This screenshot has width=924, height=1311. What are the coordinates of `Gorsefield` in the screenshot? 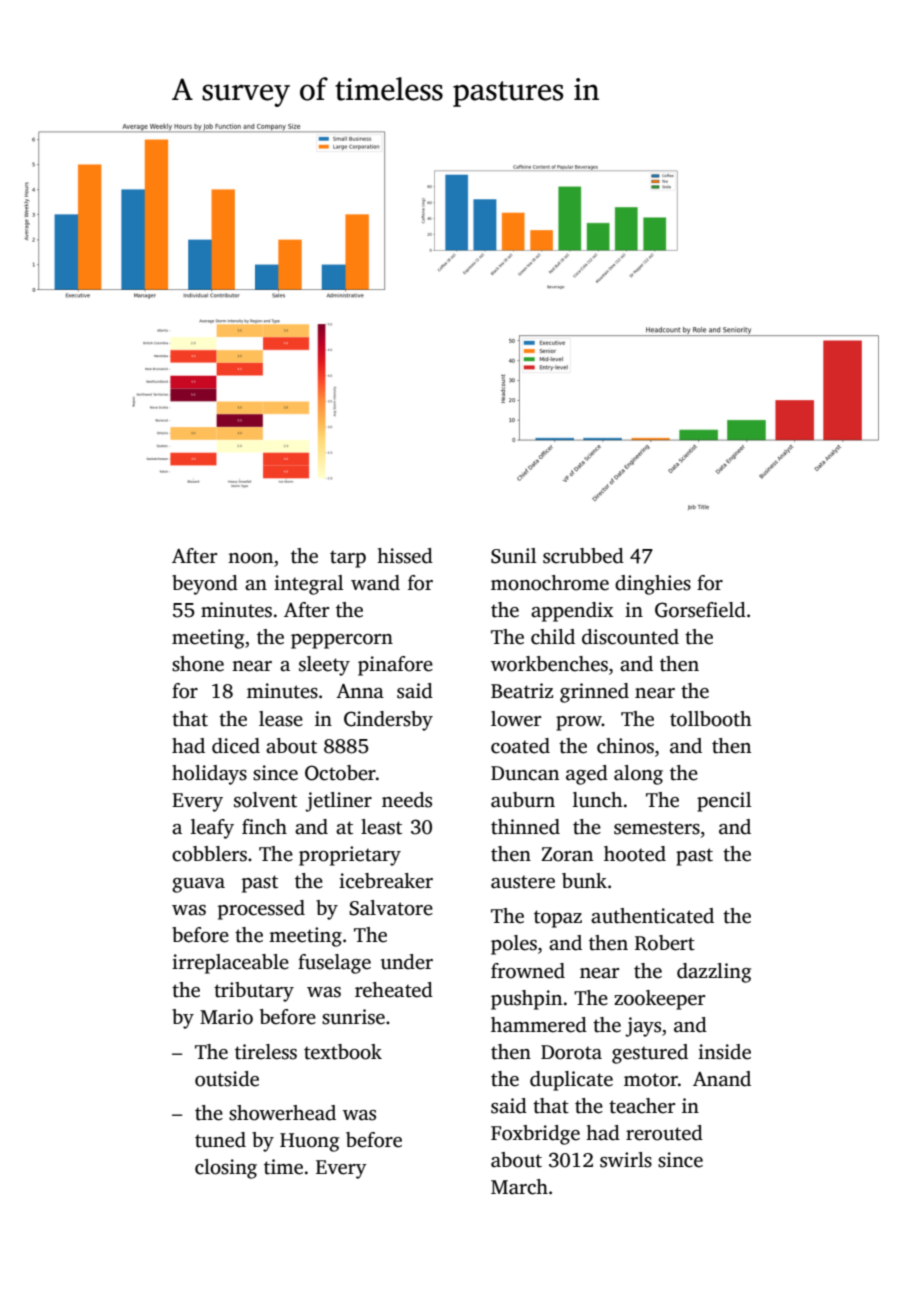 It's located at (700, 610).
